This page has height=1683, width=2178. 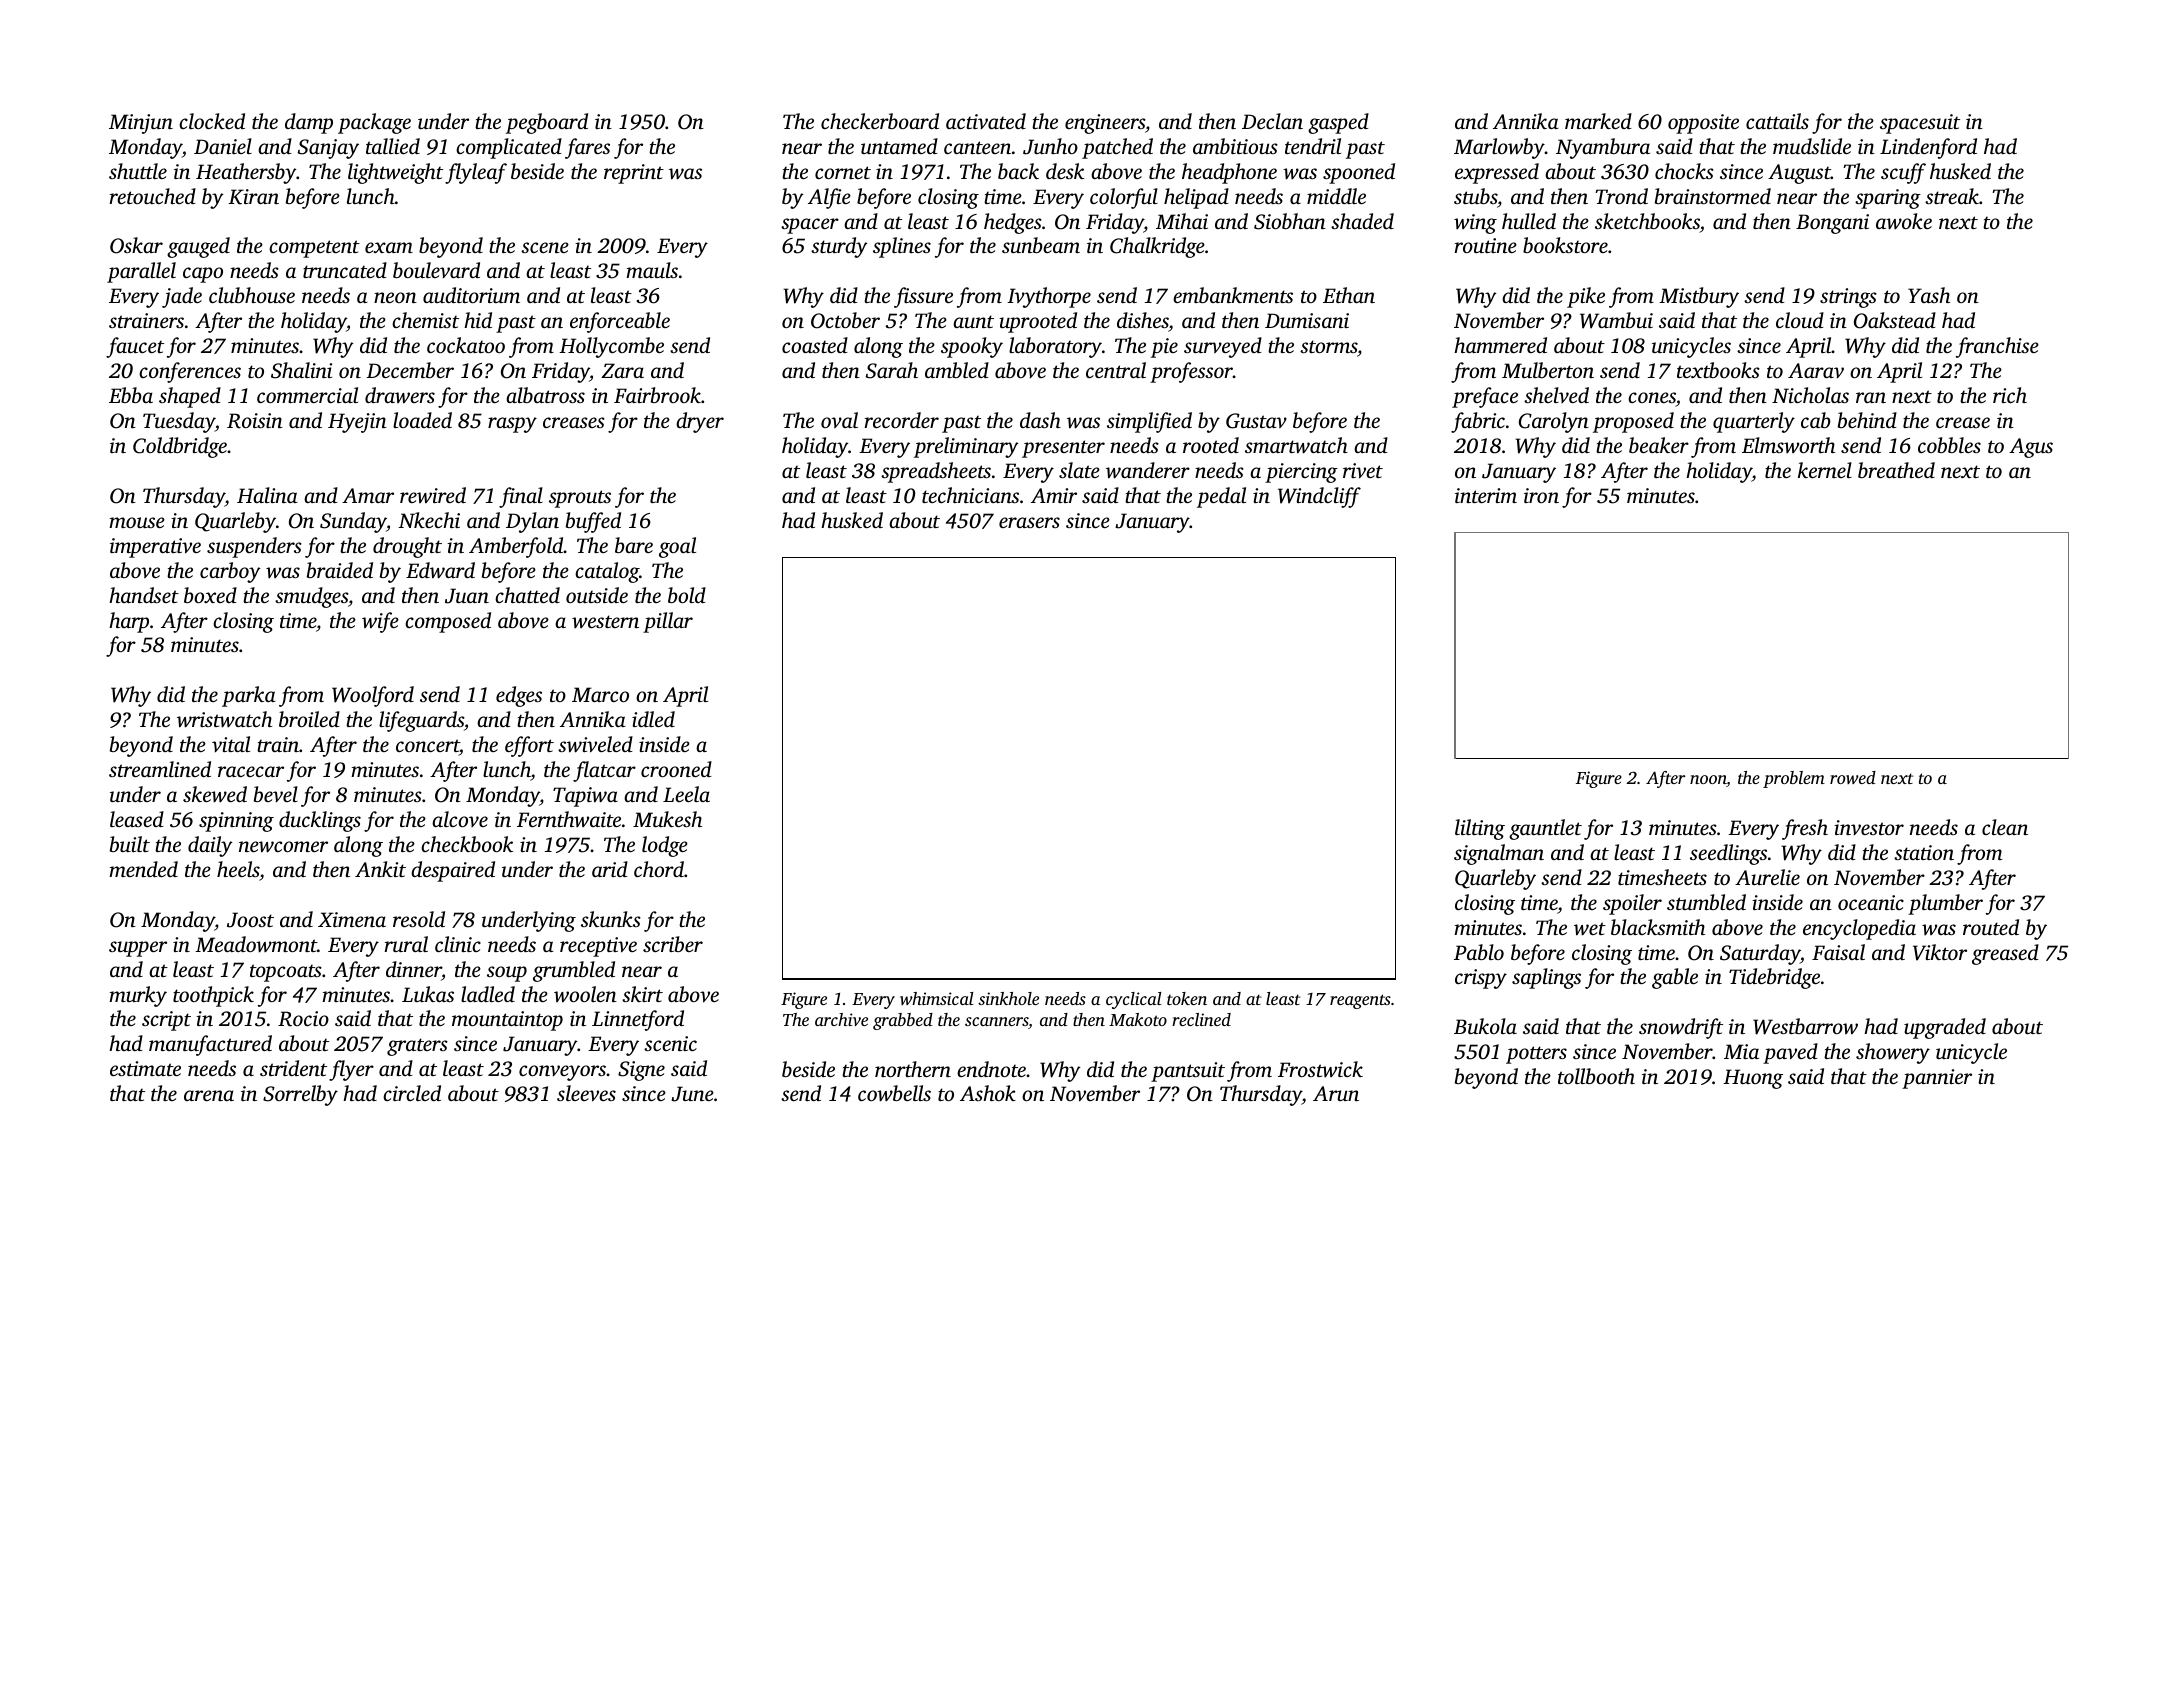 What do you see at coordinates (144, 595) in the page?
I see `handset` at bounding box center [144, 595].
